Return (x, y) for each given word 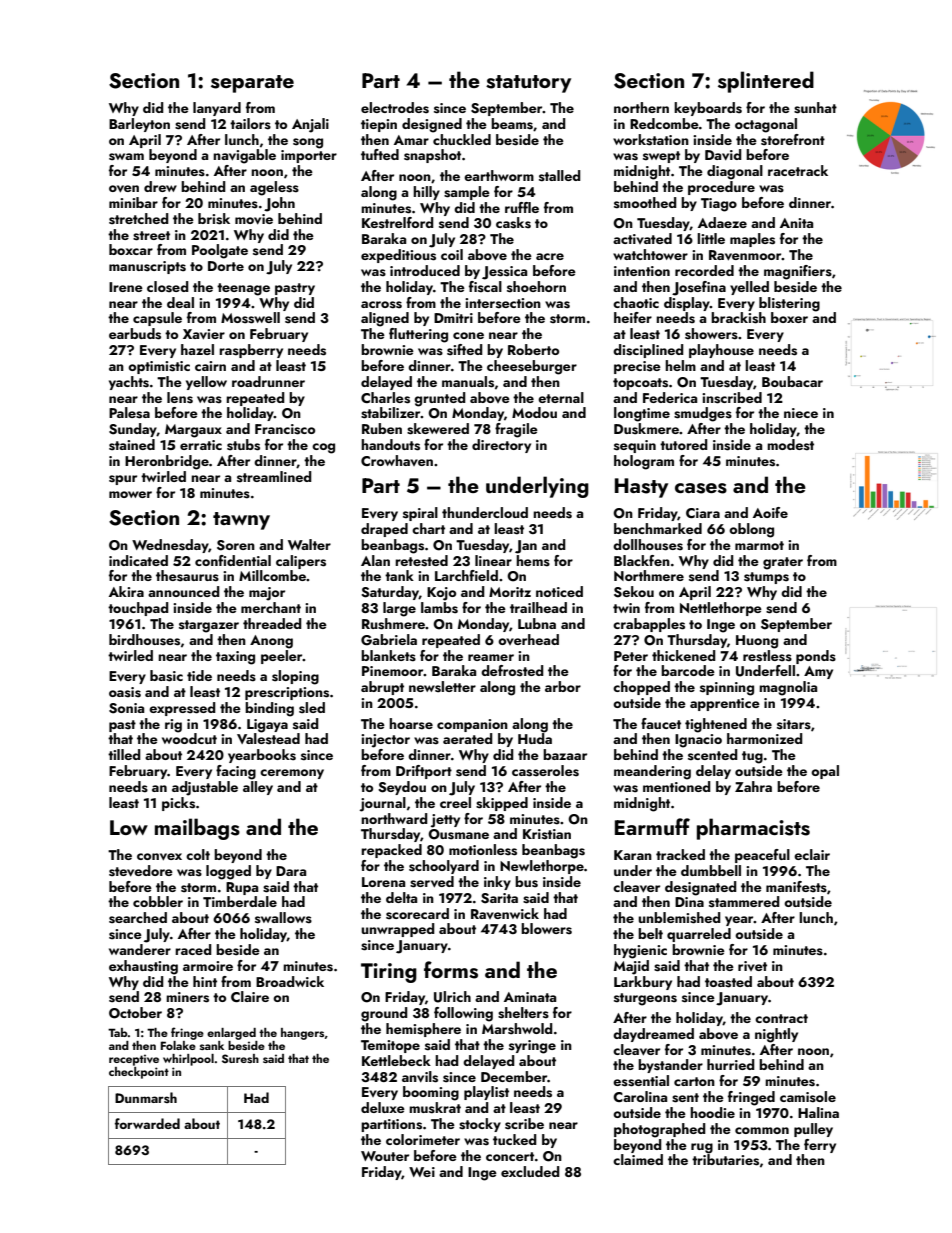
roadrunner (268, 381)
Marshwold (517, 1029)
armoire (208, 966)
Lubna (537, 623)
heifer (633, 317)
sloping (295, 677)
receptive (134, 1060)
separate (252, 84)
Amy (818, 672)
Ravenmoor (745, 255)
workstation (651, 140)
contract (781, 1018)
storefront (793, 140)
